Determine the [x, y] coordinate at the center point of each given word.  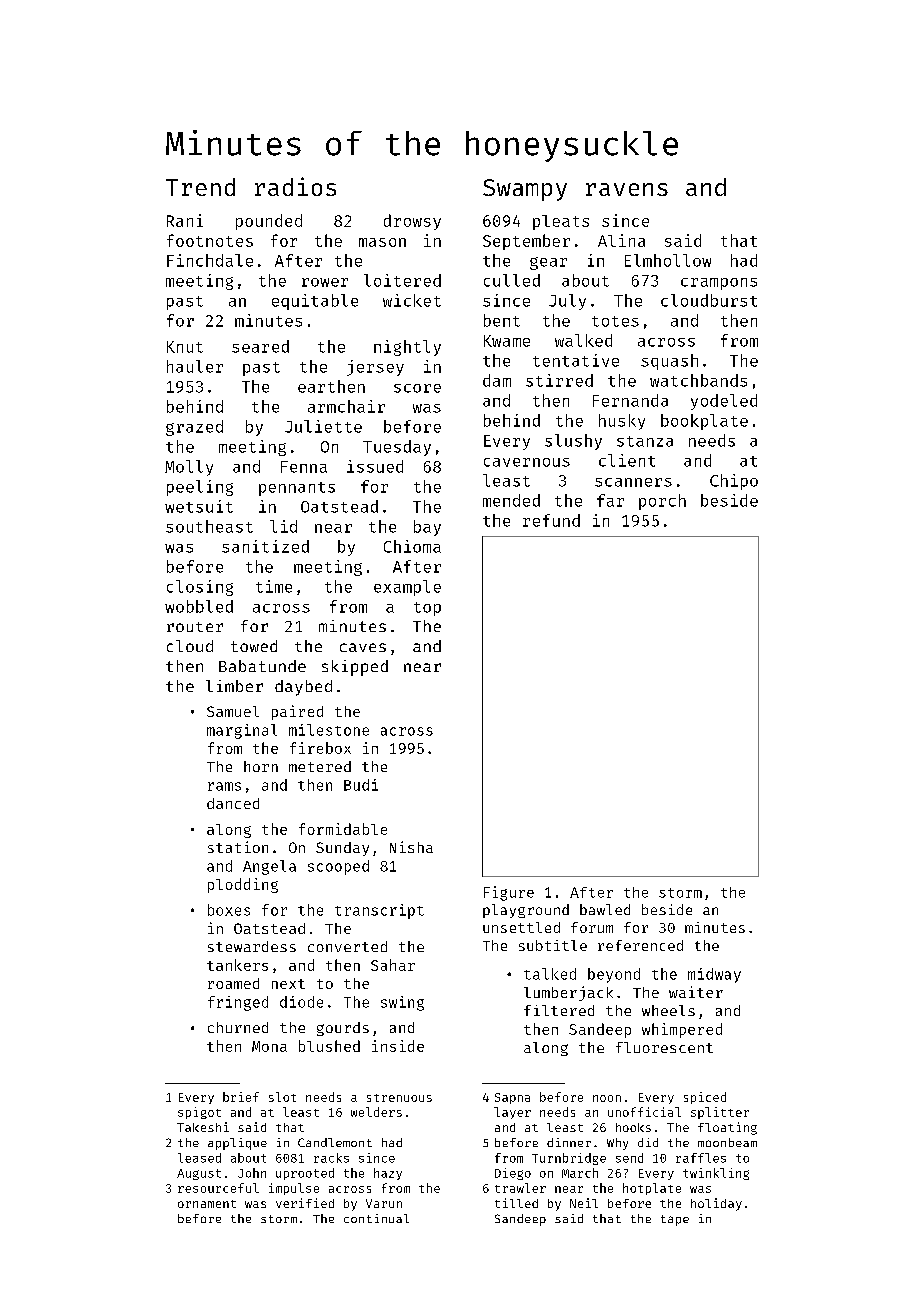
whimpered [682, 1030]
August [199, 1174]
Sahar [393, 965]
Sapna [512, 1098]
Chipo [734, 482]
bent [502, 320]
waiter [696, 992]
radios [295, 186]
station [238, 847]
